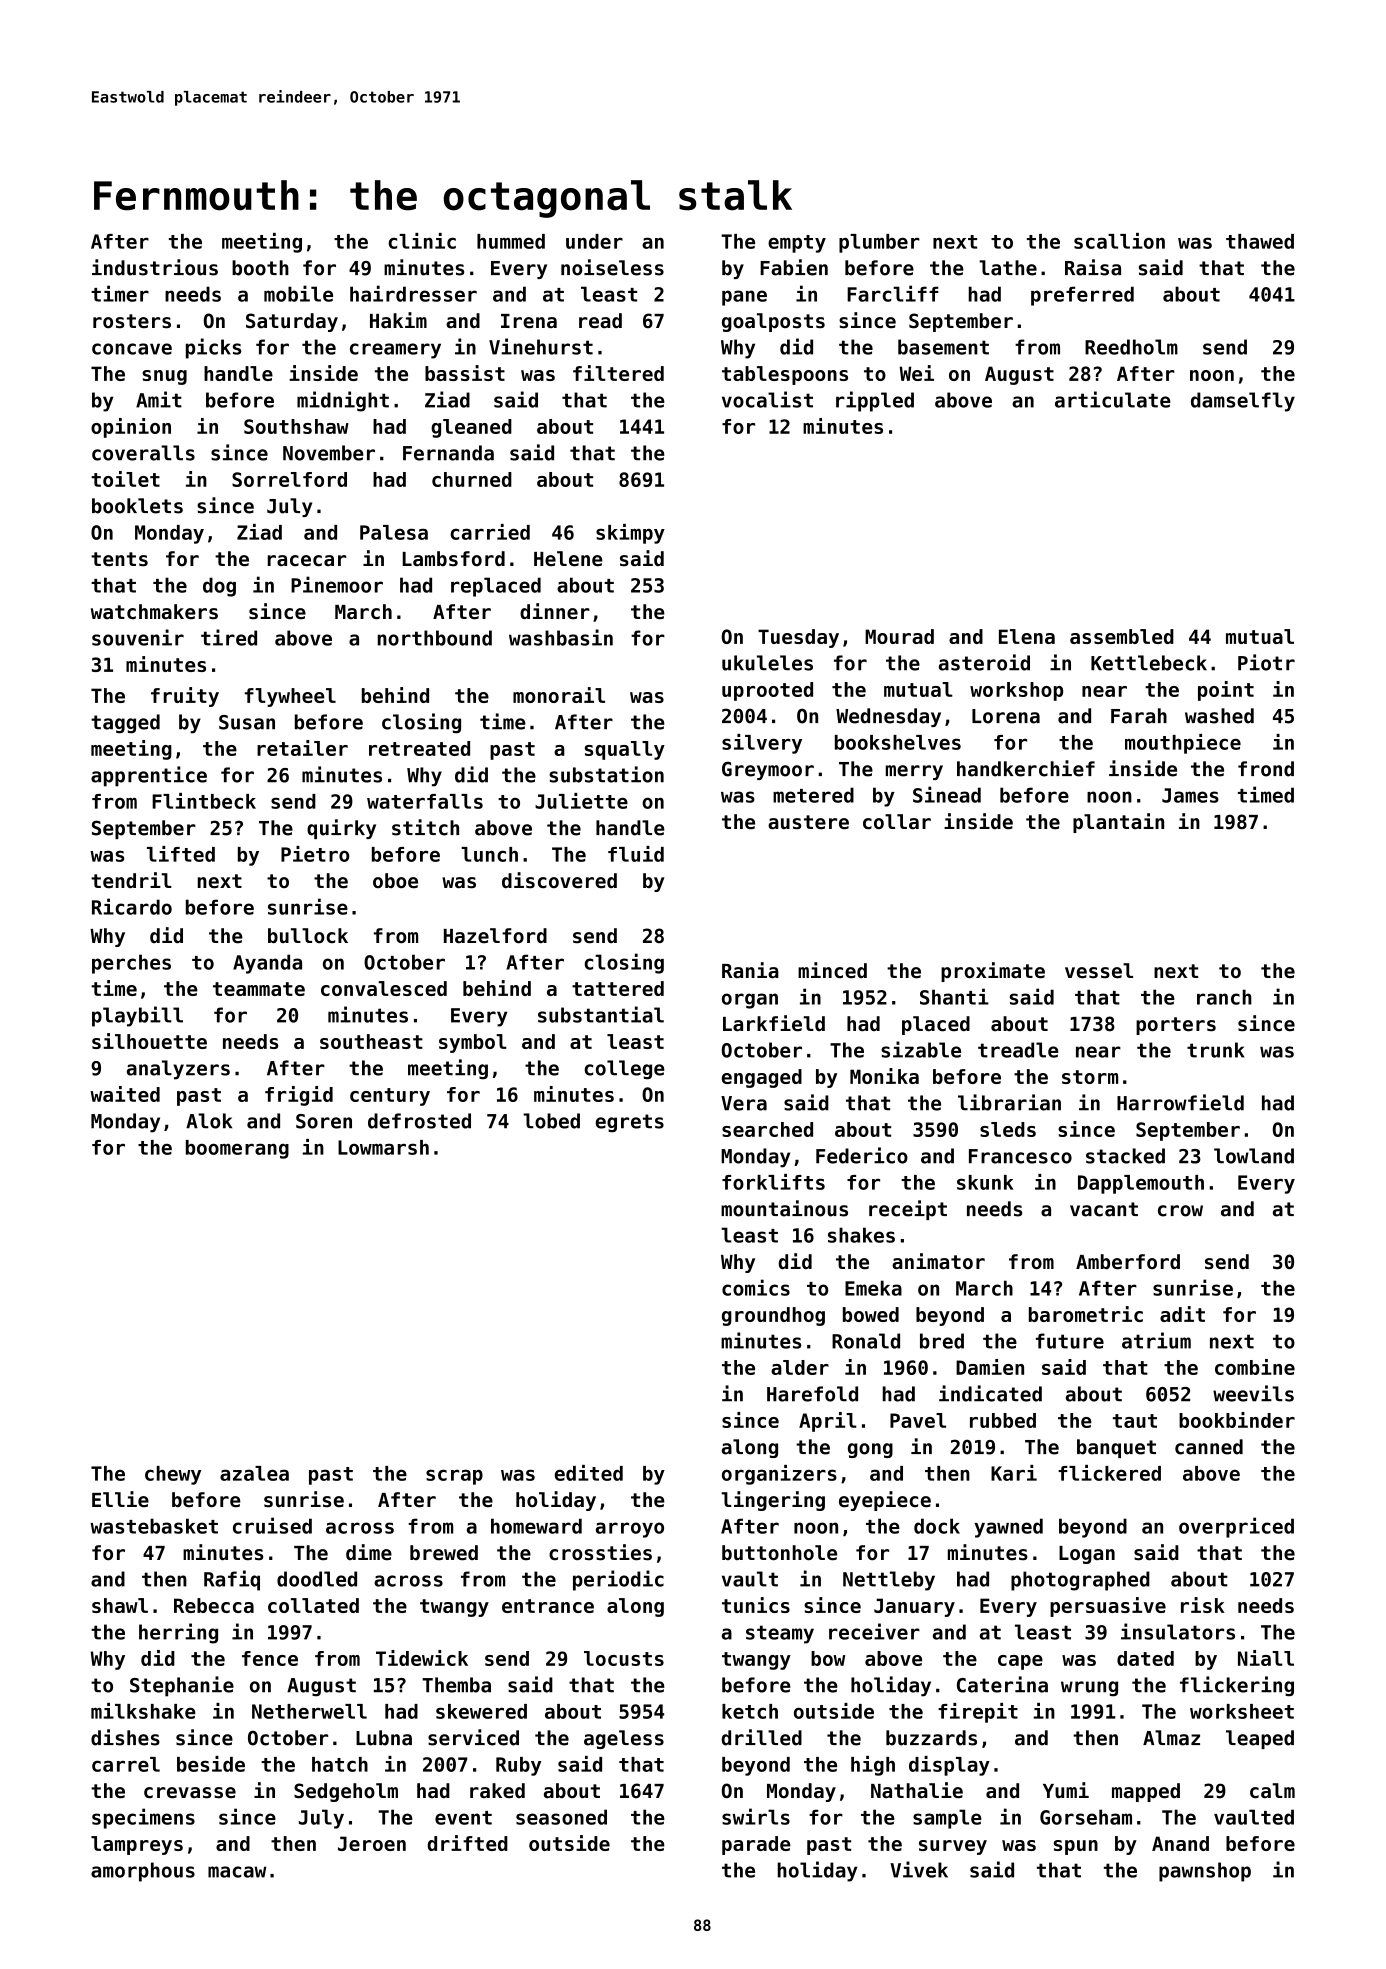 Image resolution: width=1386 pixels, height=1969 pixels. Describe the element at coordinates (559, 880) in the image. I see `discovered` at that location.
